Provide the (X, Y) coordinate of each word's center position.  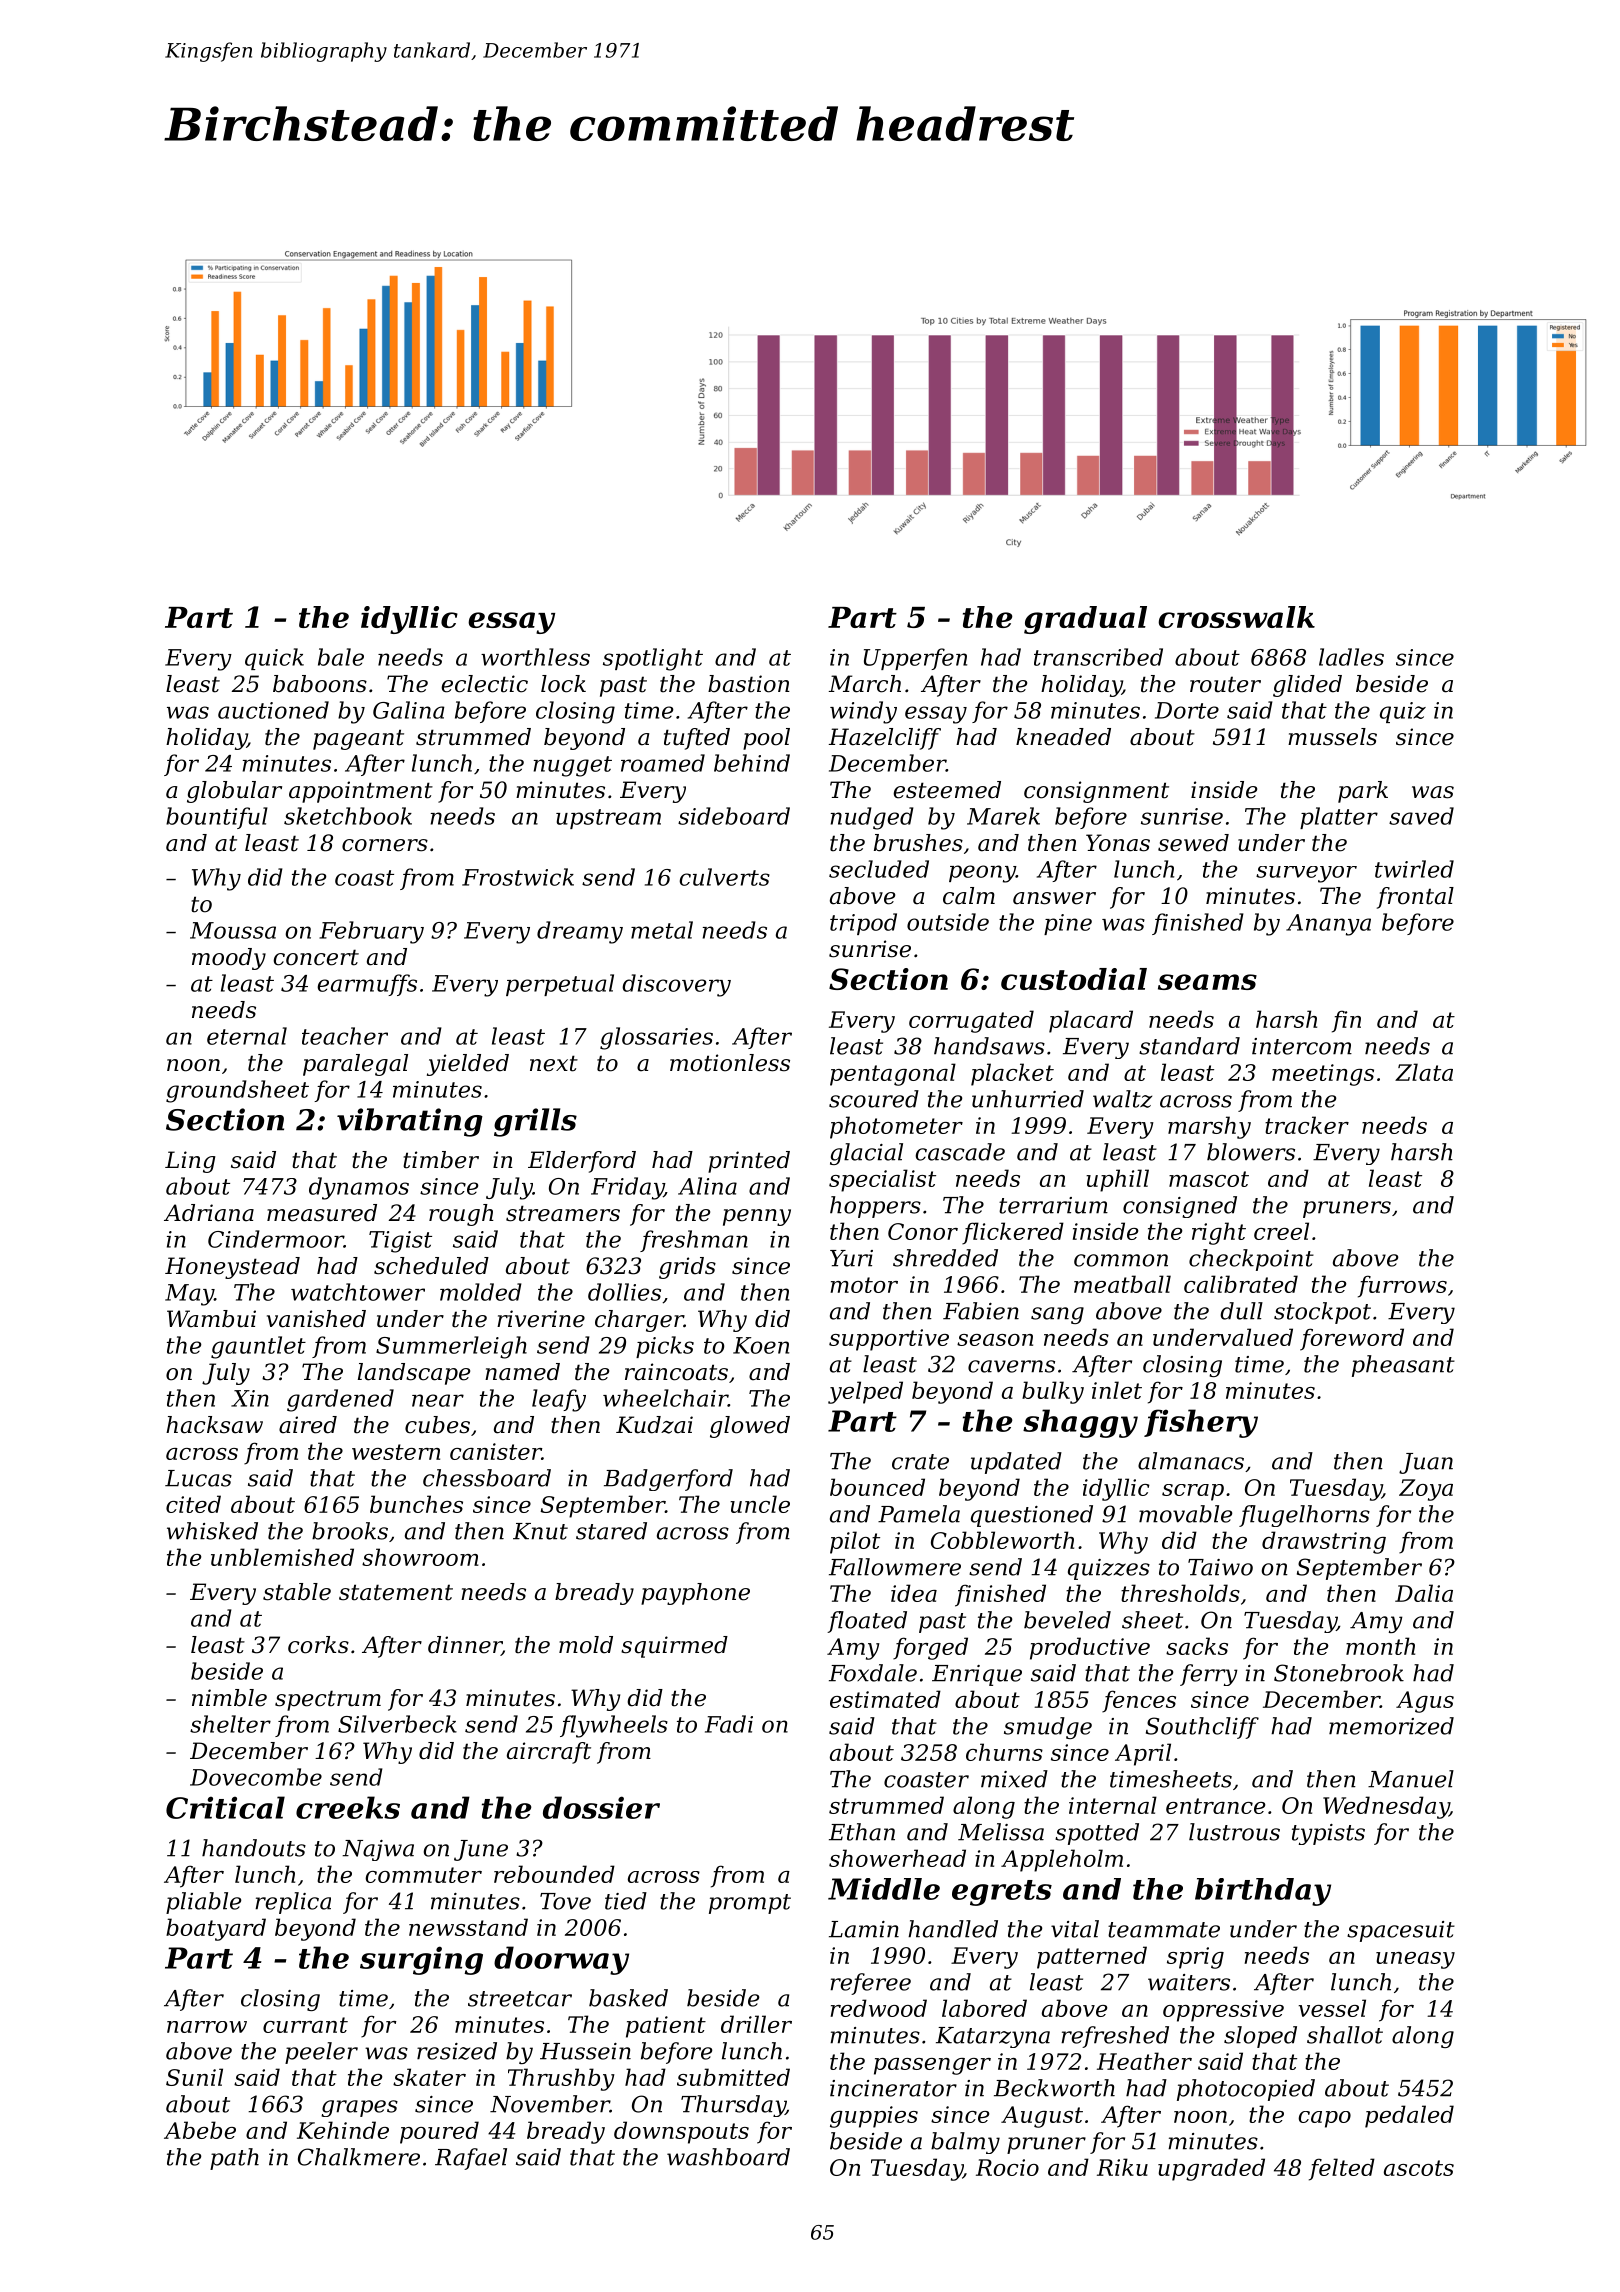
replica (293, 1903)
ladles (1351, 657)
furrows (1402, 1286)
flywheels (614, 1726)
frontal (1415, 898)
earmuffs (367, 985)
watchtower (358, 1292)
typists (1328, 1834)
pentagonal (893, 1074)
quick (274, 659)
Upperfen (915, 659)
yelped (865, 1392)
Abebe (200, 2130)
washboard (728, 2157)
